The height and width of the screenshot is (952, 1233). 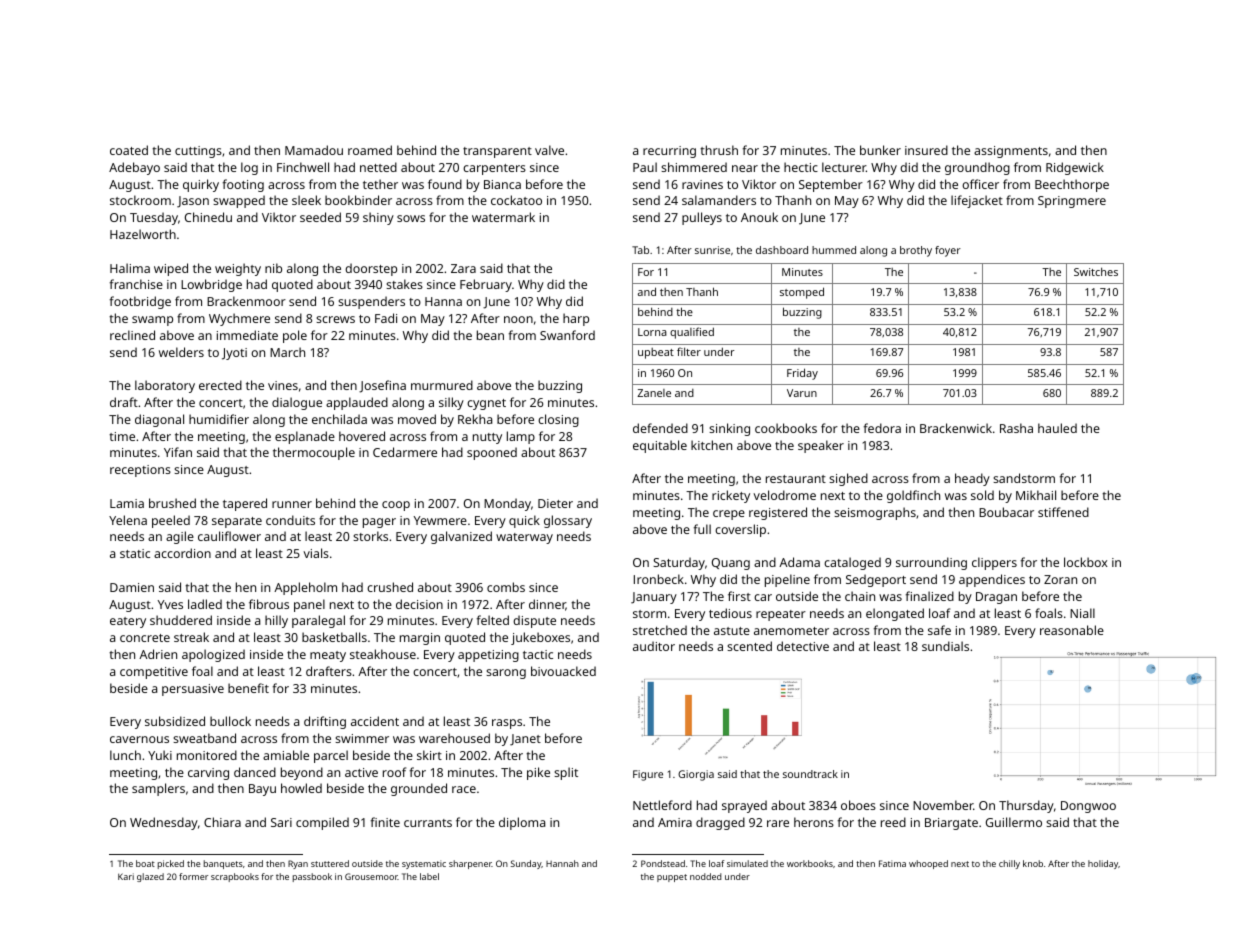 What do you see at coordinates (645, 167) in the screenshot?
I see `Paul` at bounding box center [645, 167].
